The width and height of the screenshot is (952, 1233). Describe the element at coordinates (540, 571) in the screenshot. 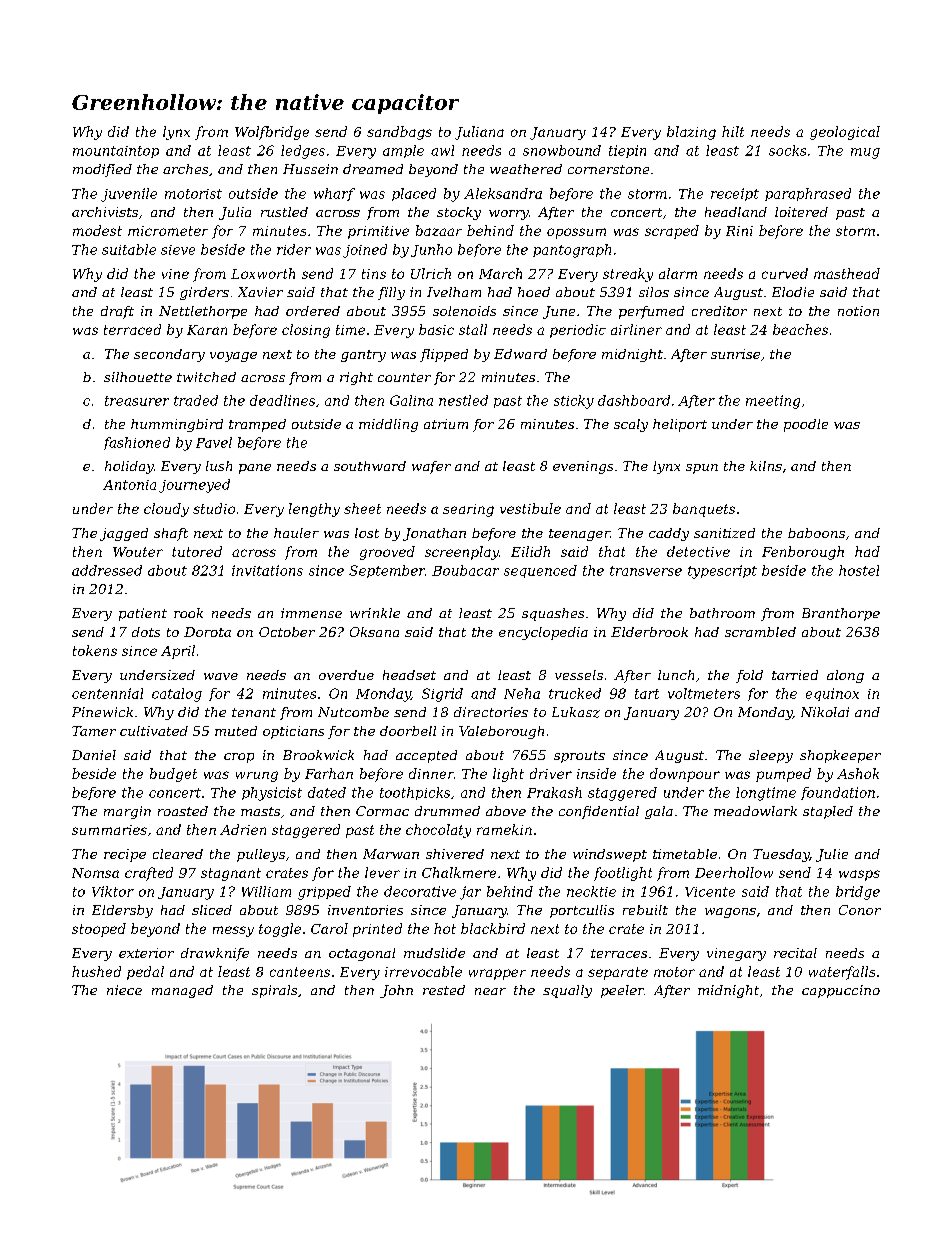

I see `sequenced` at that location.
